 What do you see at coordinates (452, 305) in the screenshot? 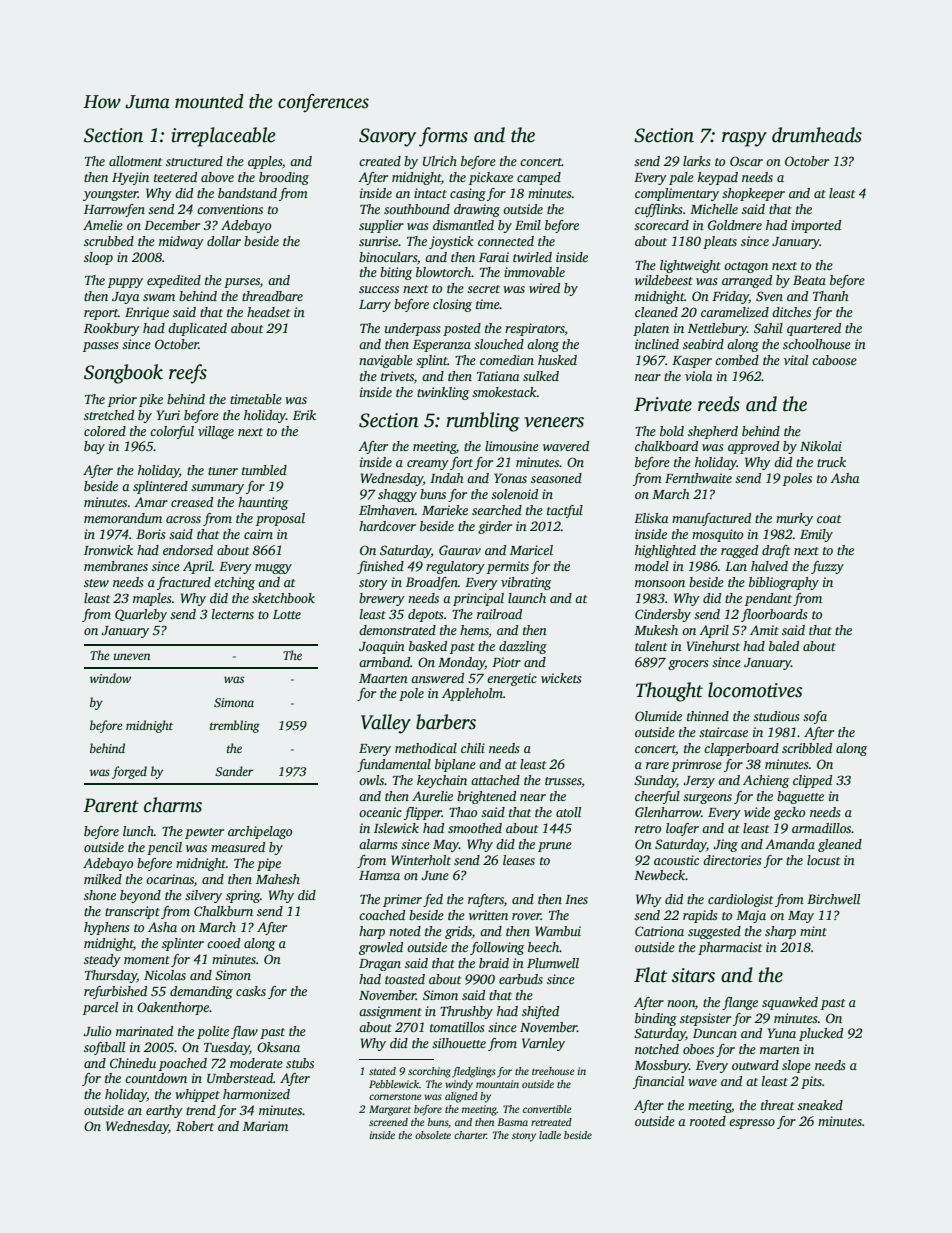
I see `closing` at bounding box center [452, 305].
